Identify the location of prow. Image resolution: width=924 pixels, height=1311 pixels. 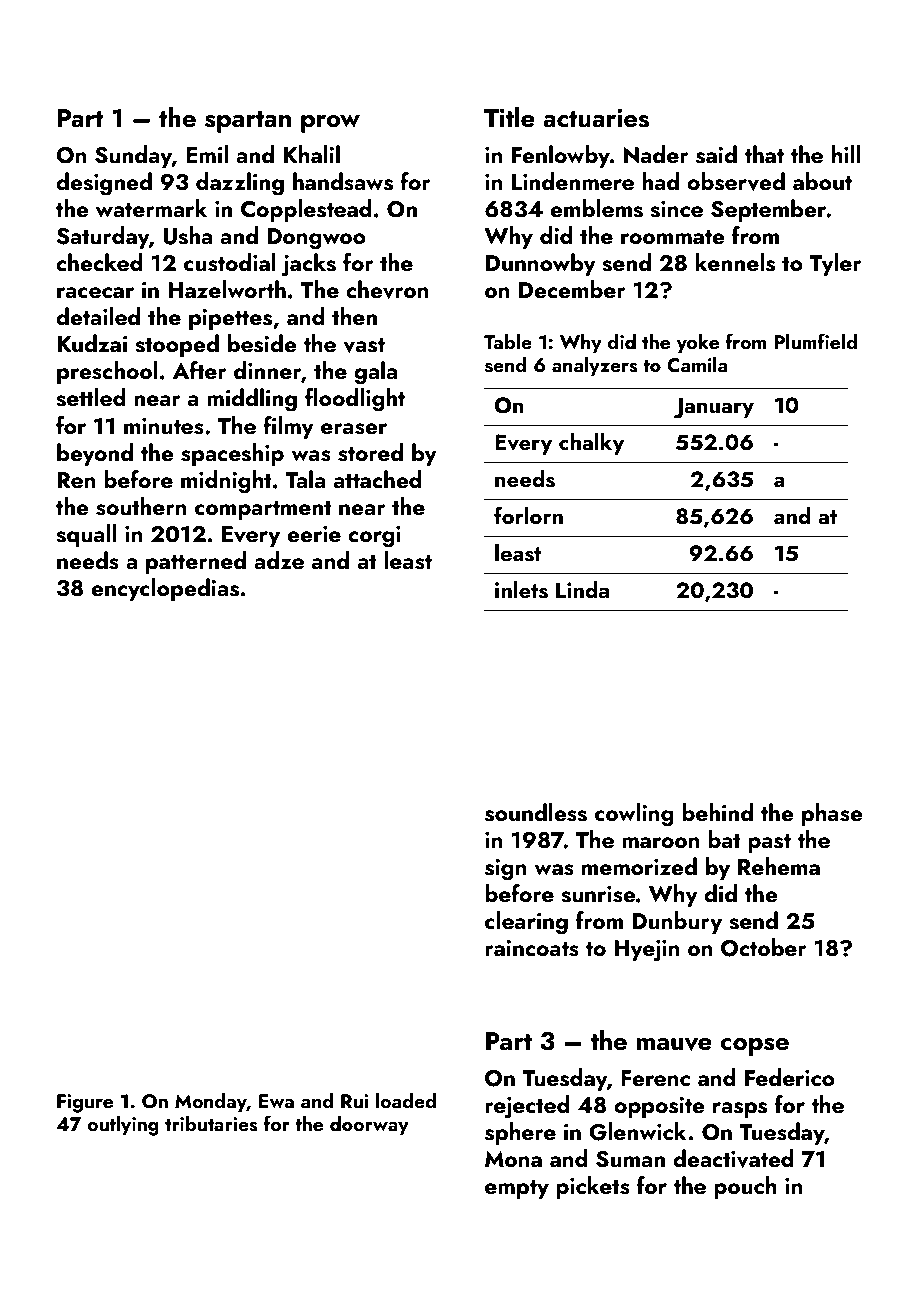
(330, 124).
